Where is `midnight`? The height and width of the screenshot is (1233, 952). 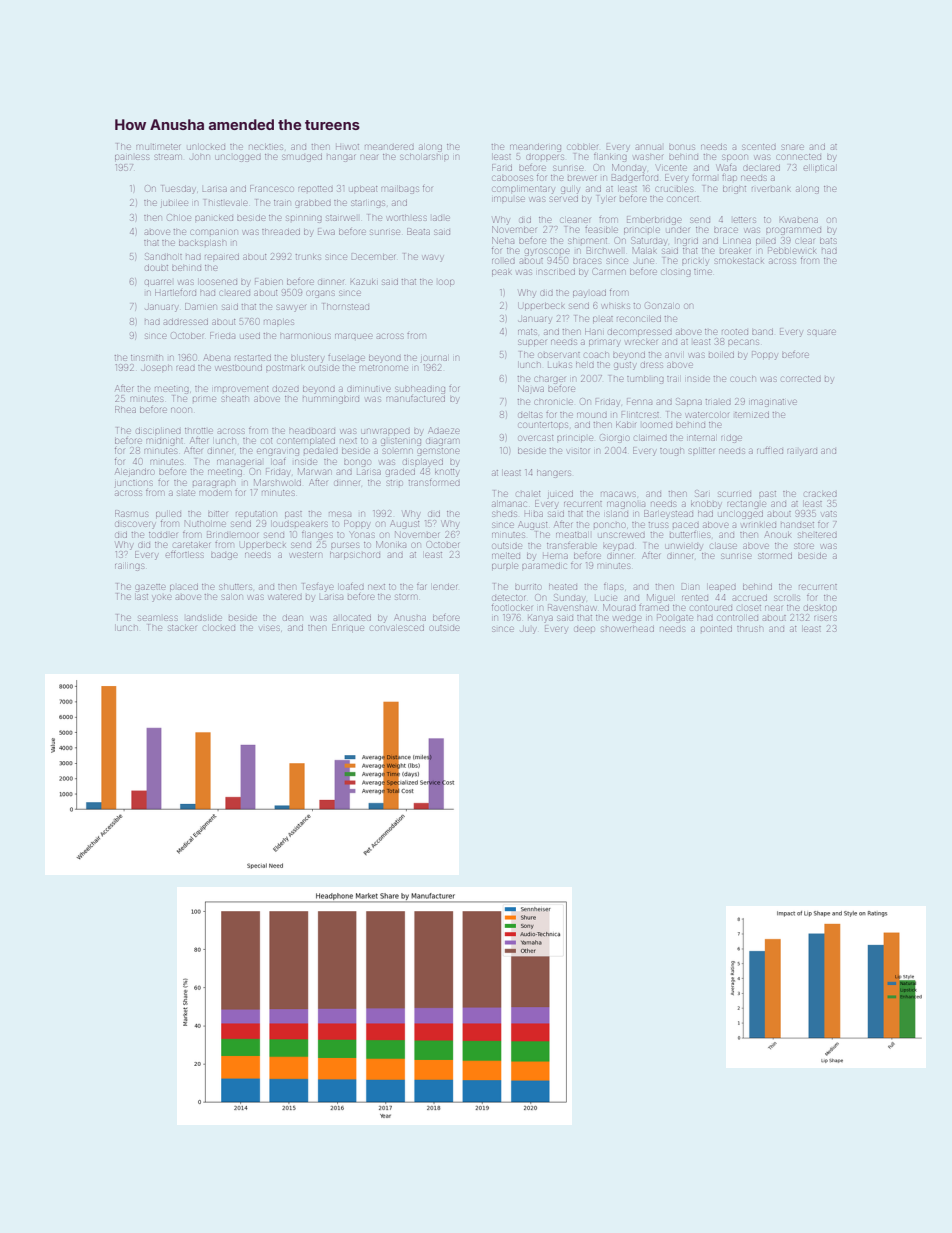 midnight is located at coordinates (164, 442).
